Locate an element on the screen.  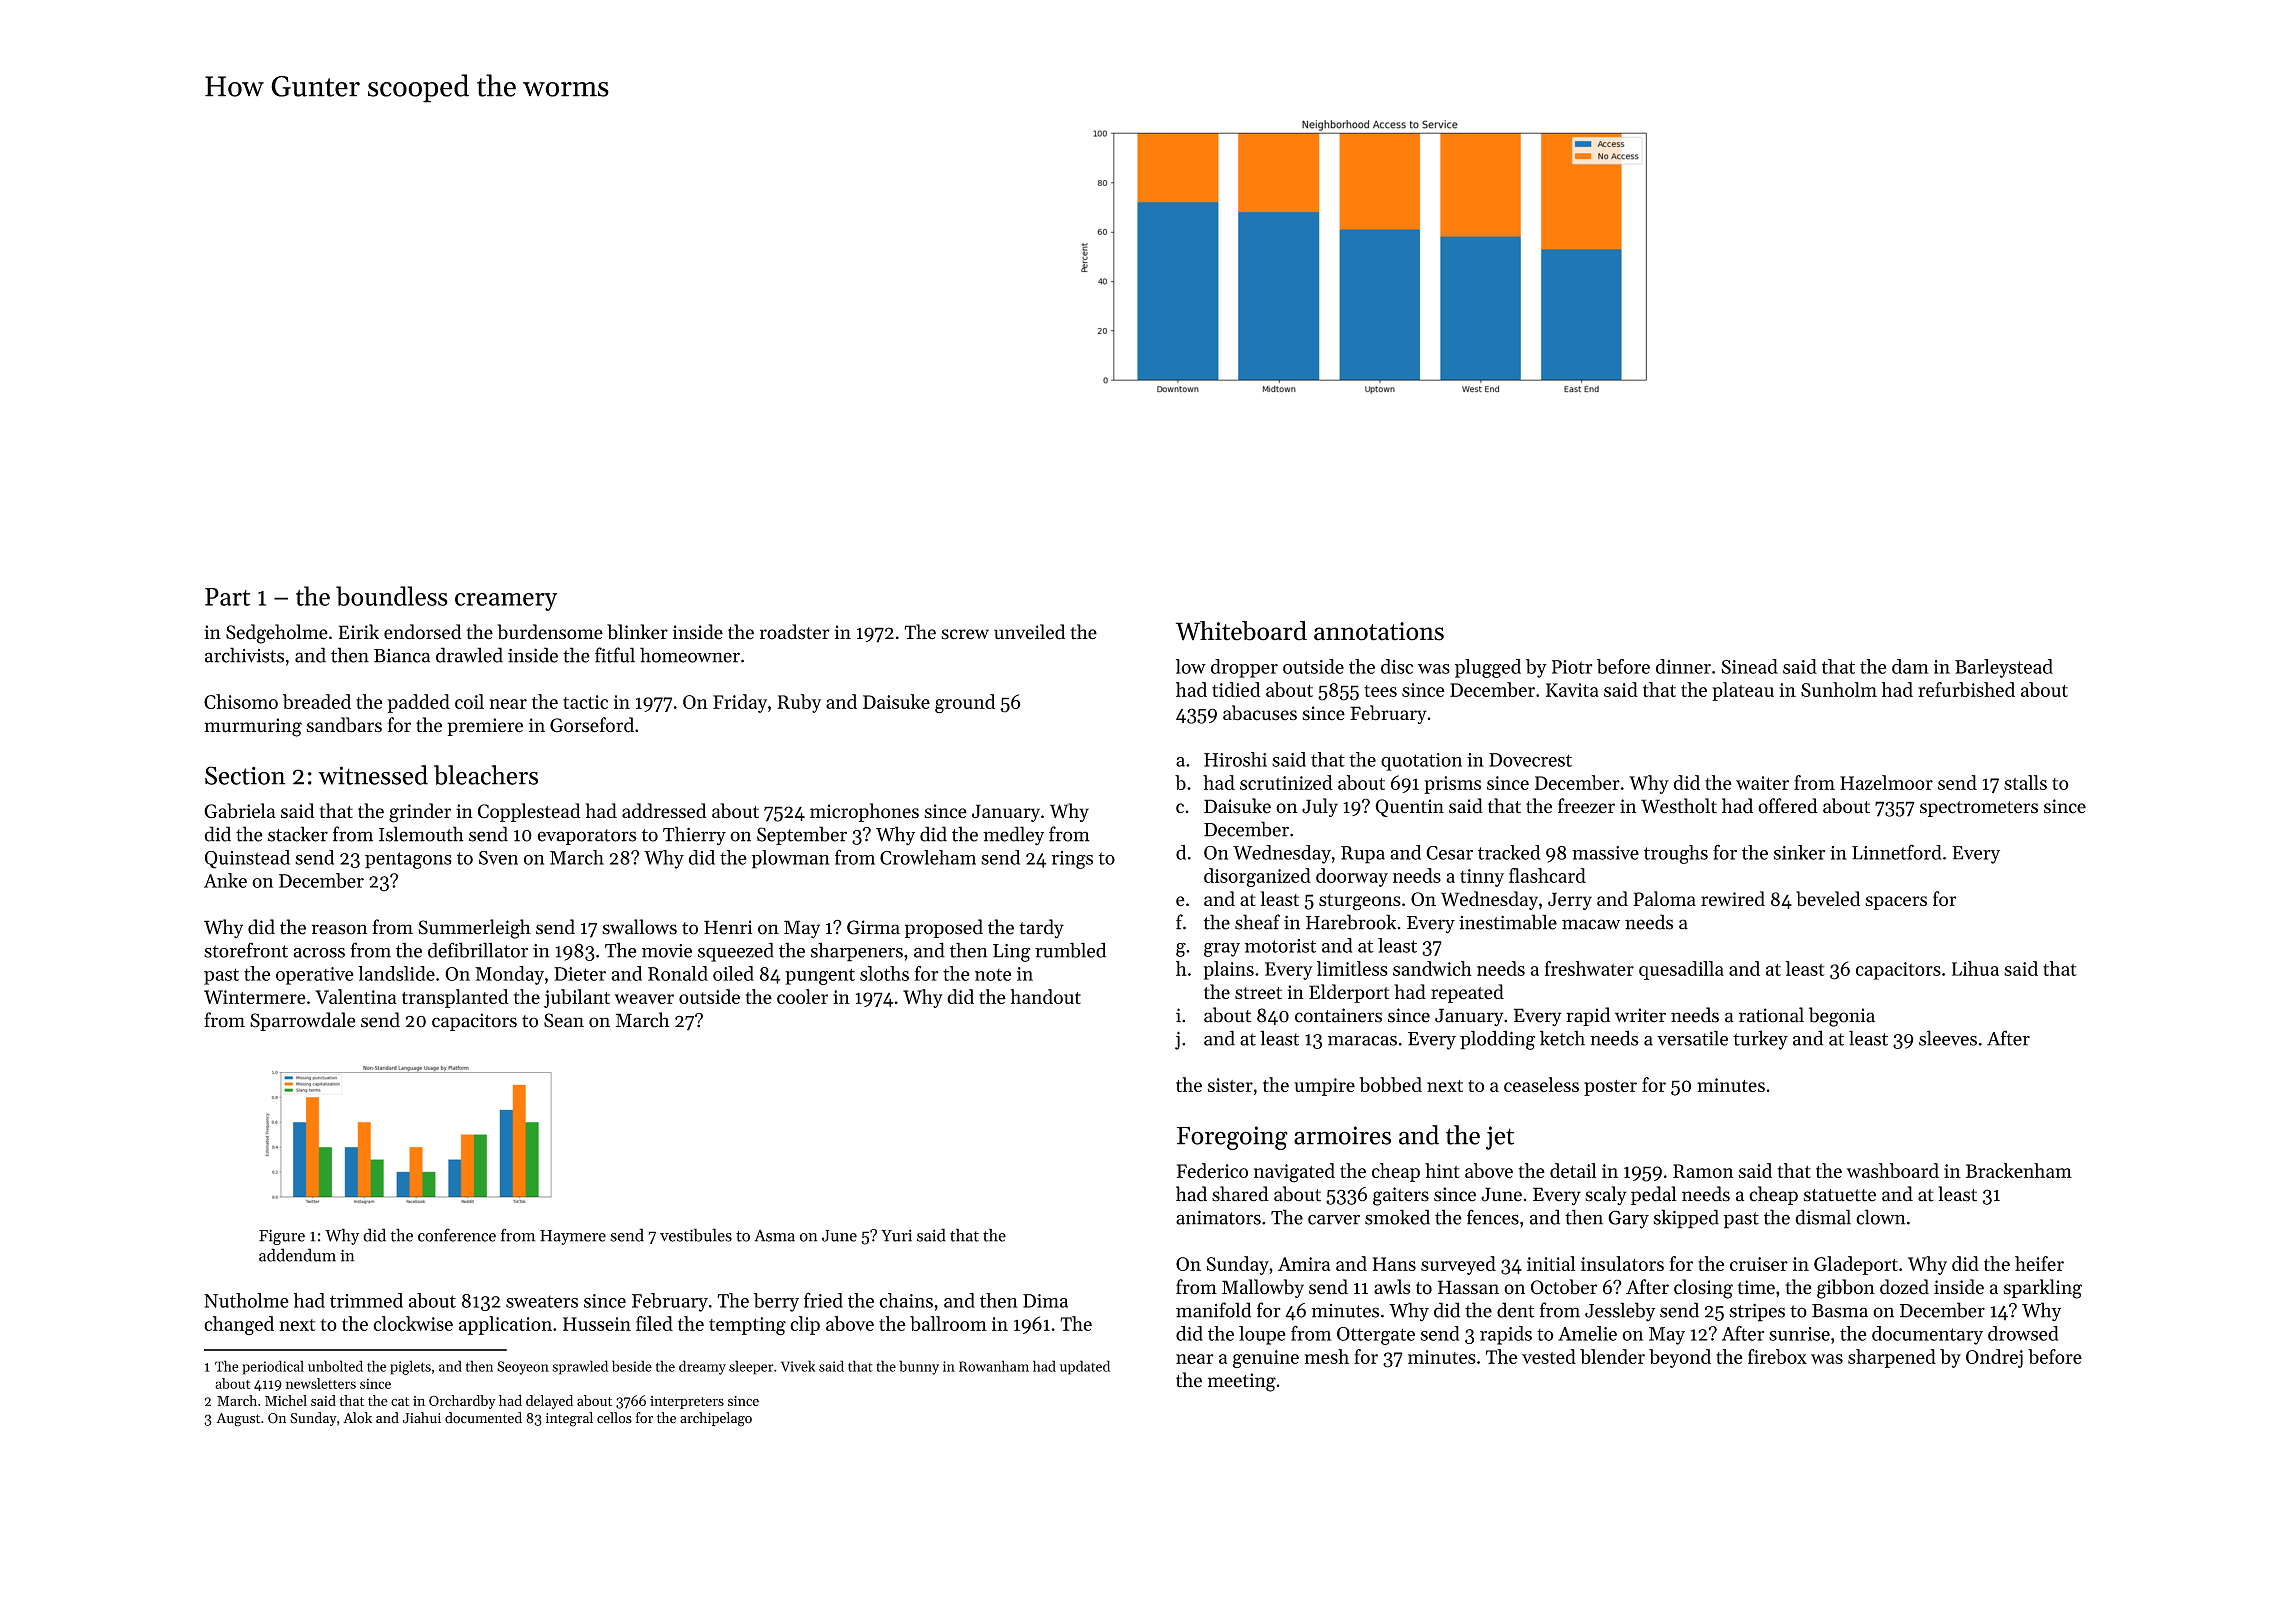
Figure is located at coordinates (282, 1237).
